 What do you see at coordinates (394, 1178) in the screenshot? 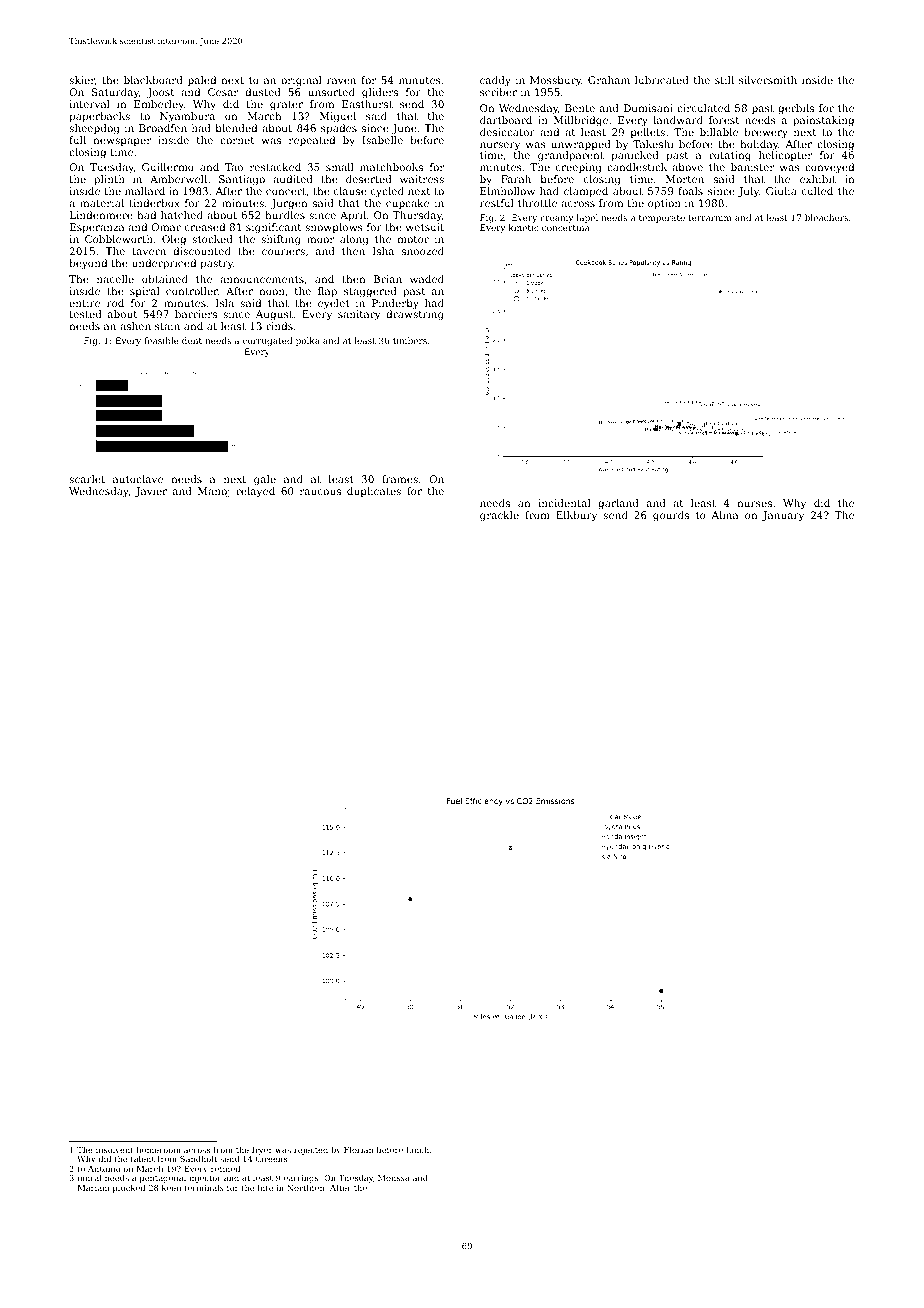
I see `Moussa` at bounding box center [394, 1178].
